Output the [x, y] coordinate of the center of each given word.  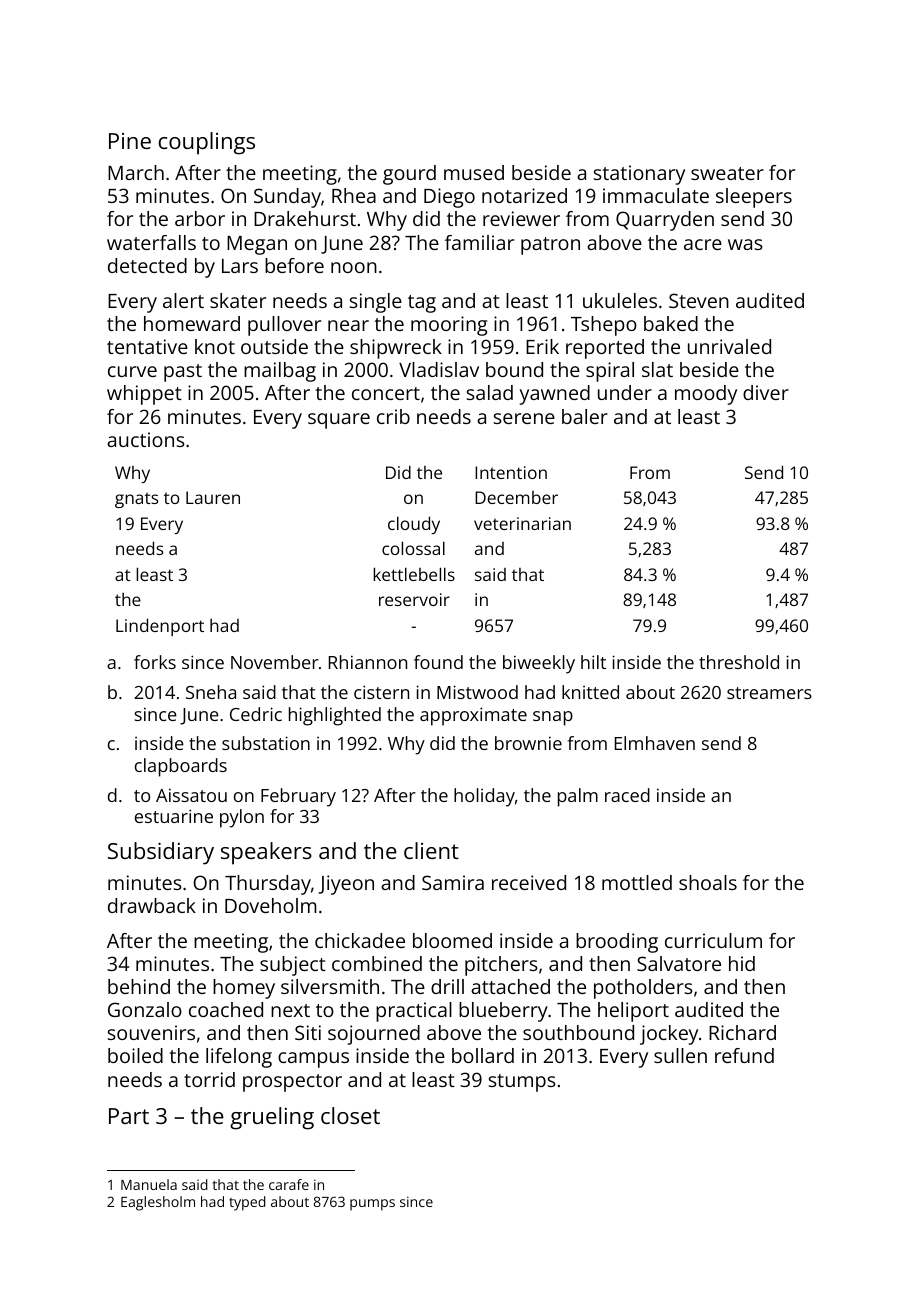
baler [585, 416]
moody [706, 395]
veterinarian [522, 523]
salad [490, 392]
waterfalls [151, 242]
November [275, 662]
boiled [135, 1055]
